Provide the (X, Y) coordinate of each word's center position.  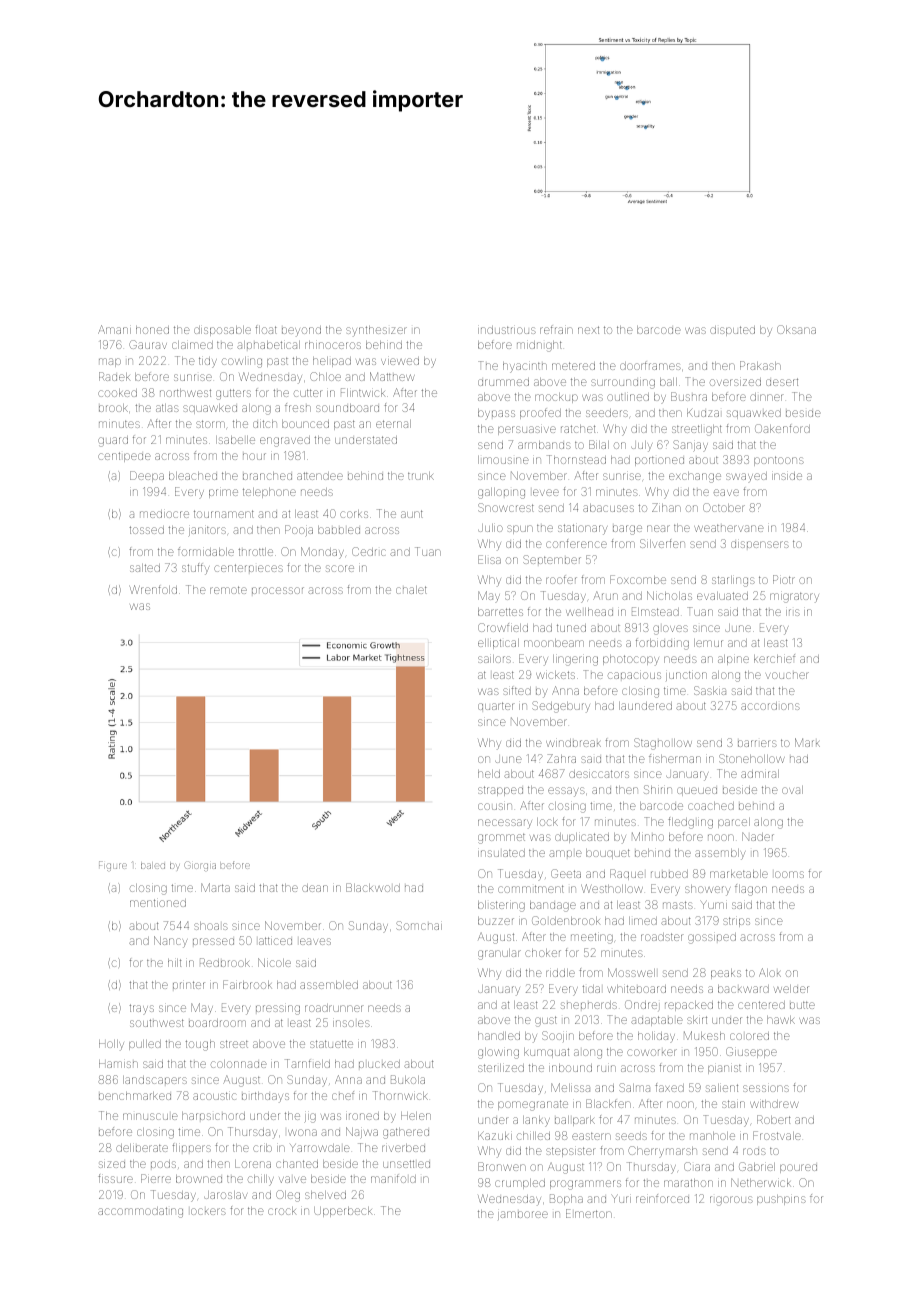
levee (546, 492)
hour (254, 456)
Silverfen (662, 543)
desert (782, 382)
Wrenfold (153, 589)
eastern (591, 1136)
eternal (393, 424)
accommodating (140, 1212)
